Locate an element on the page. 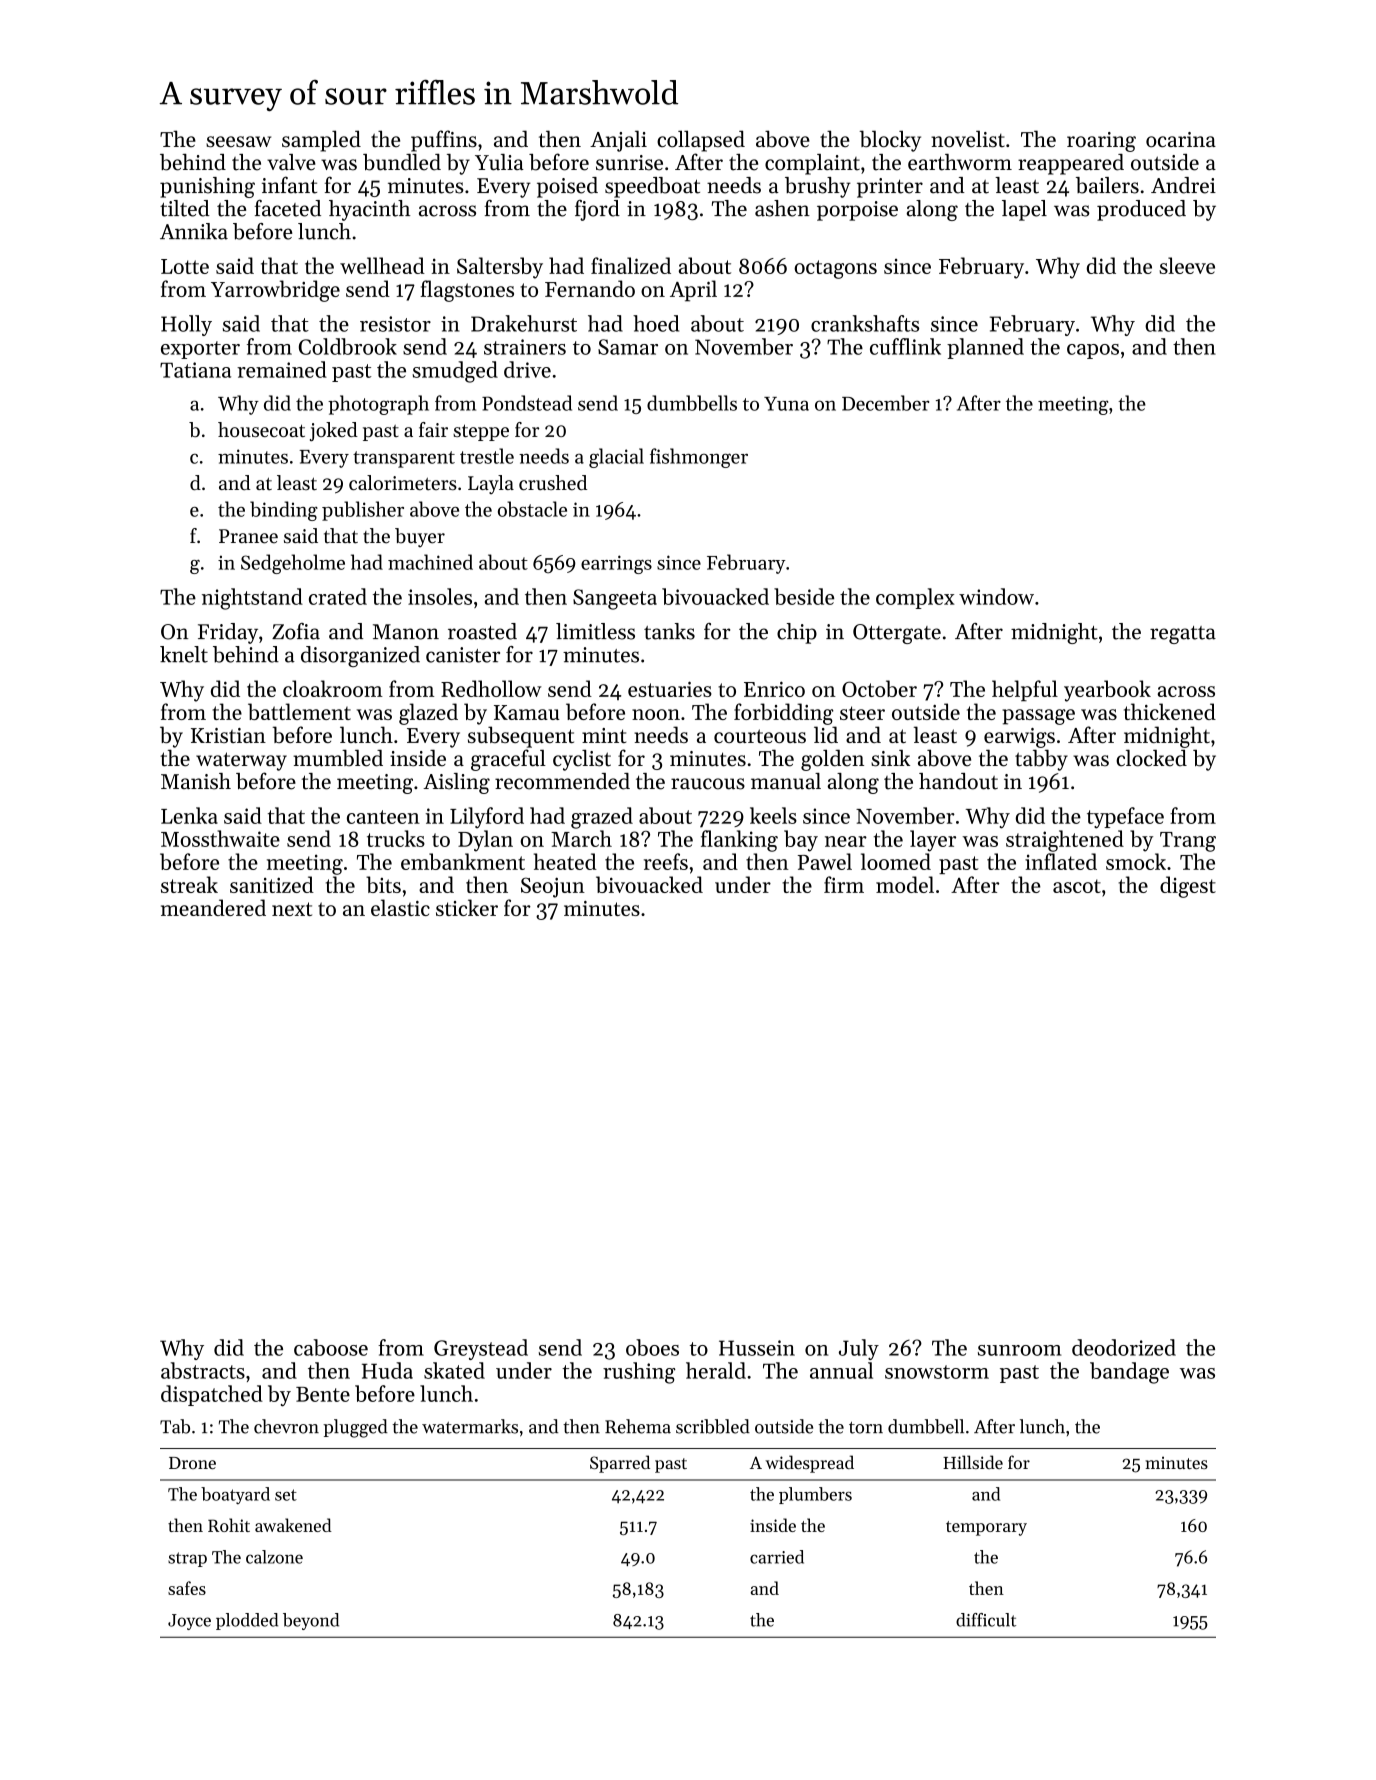 The image size is (1376, 1780). speedboat is located at coordinates (652, 187).
